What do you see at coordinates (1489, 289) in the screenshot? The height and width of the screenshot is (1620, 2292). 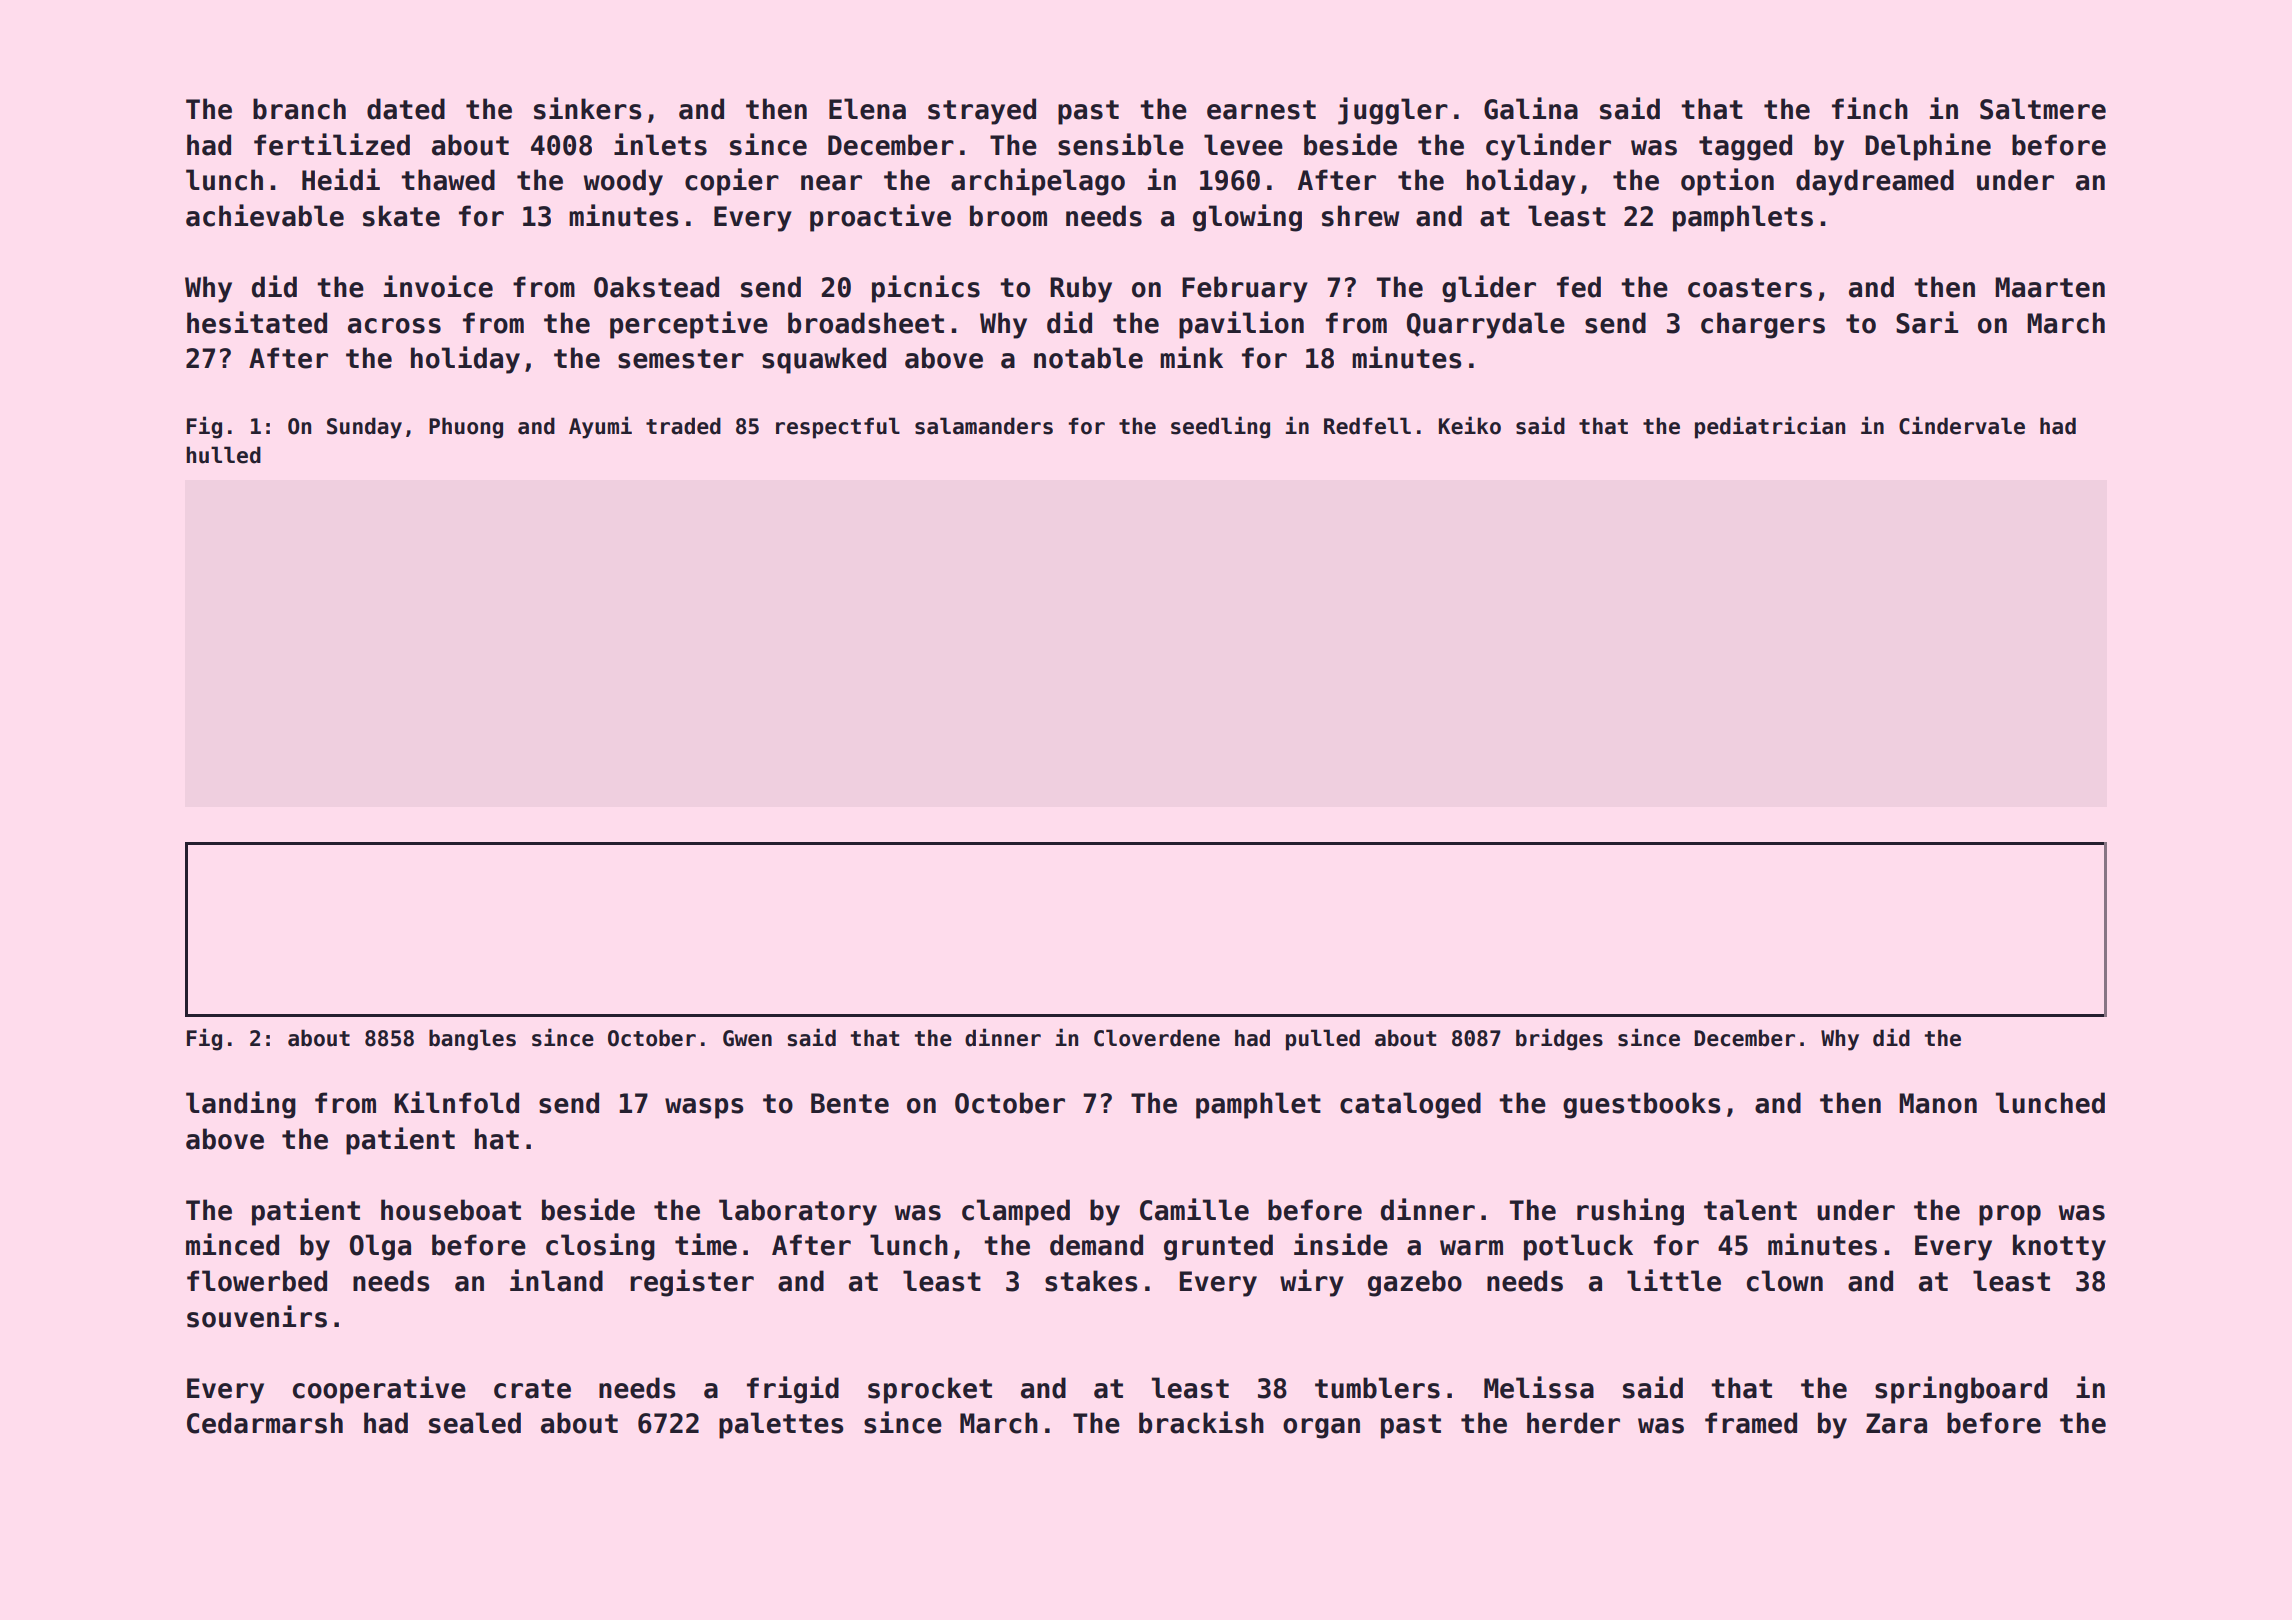 I see `glider` at bounding box center [1489, 289].
